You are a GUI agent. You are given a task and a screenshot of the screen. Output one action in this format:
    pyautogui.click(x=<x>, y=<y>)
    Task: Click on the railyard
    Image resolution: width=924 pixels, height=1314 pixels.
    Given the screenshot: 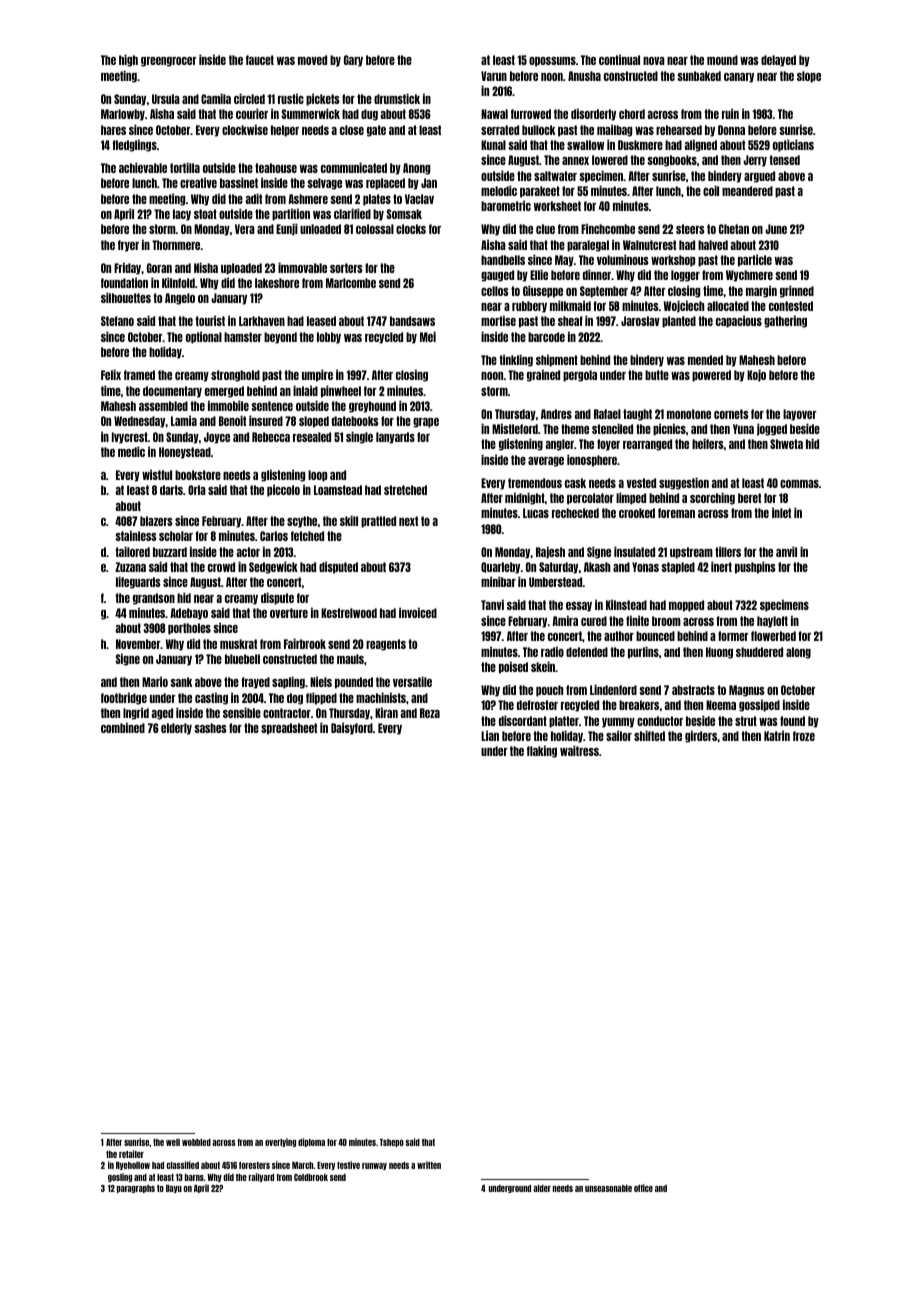 What is the action you would take?
    pyautogui.click(x=261, y=1177)
